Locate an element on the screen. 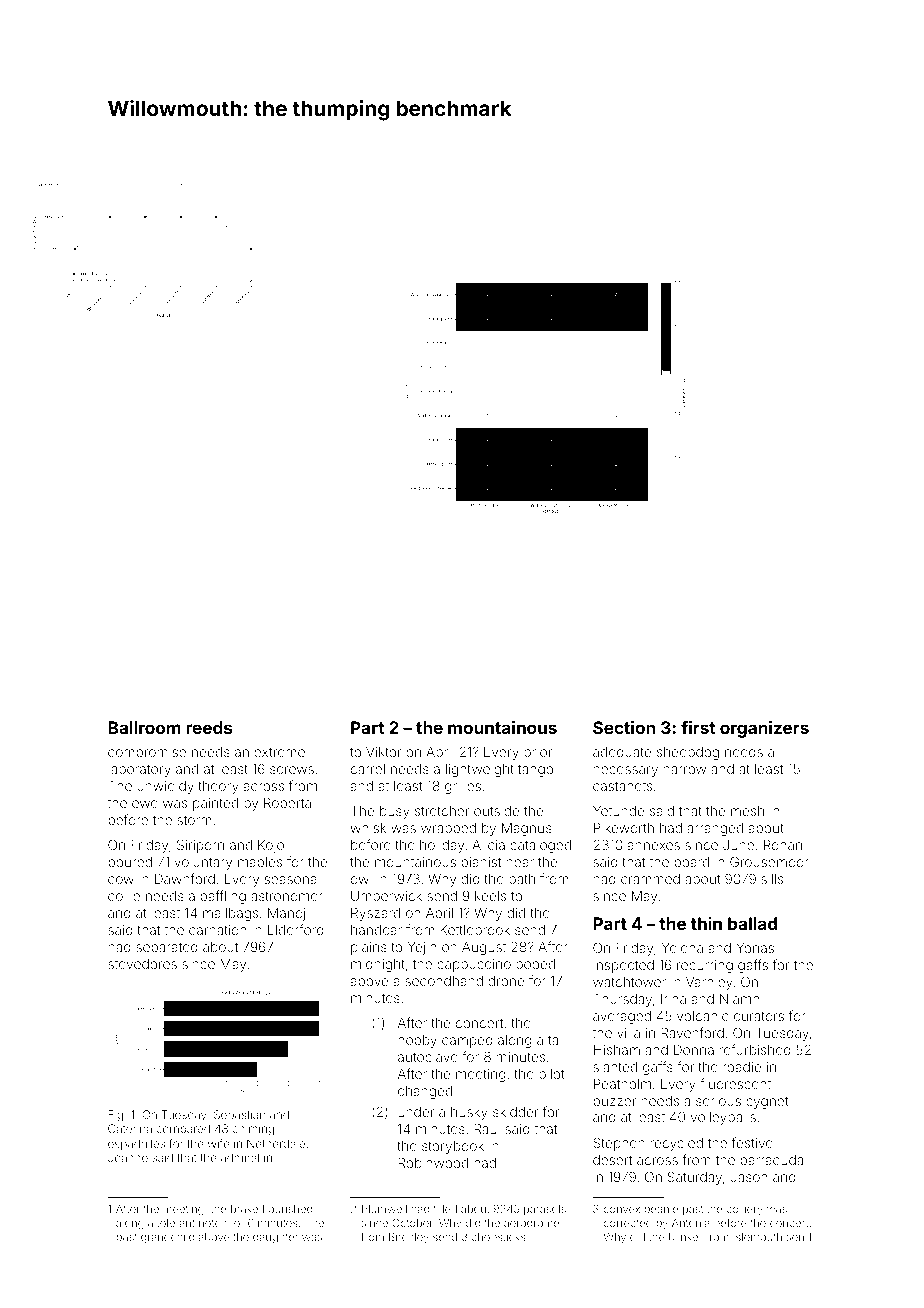  mesh is located at coordinates (747, 811).
